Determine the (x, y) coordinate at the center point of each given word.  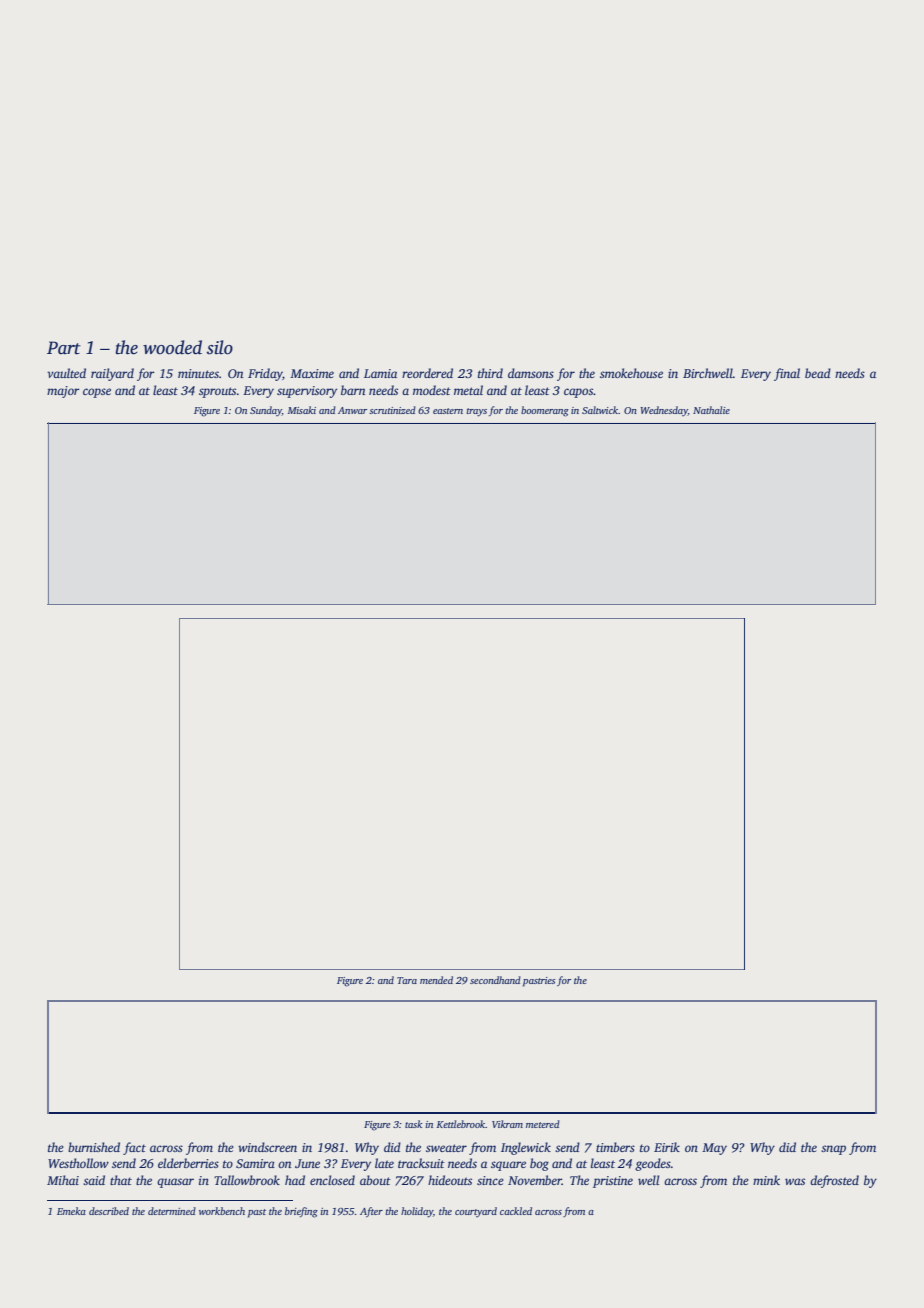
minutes (198, 373)
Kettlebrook (461, 1124)
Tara (407, 980)
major (63, 392)
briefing (301, 1212)
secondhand (495, 980)
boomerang (545, 411)
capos (578, 393)
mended (436, 980)
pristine (613, 1182)
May (714, 1149)
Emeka (71, 1211)
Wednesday (664, 411)
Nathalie (711, 410)
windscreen (267, 1147)
